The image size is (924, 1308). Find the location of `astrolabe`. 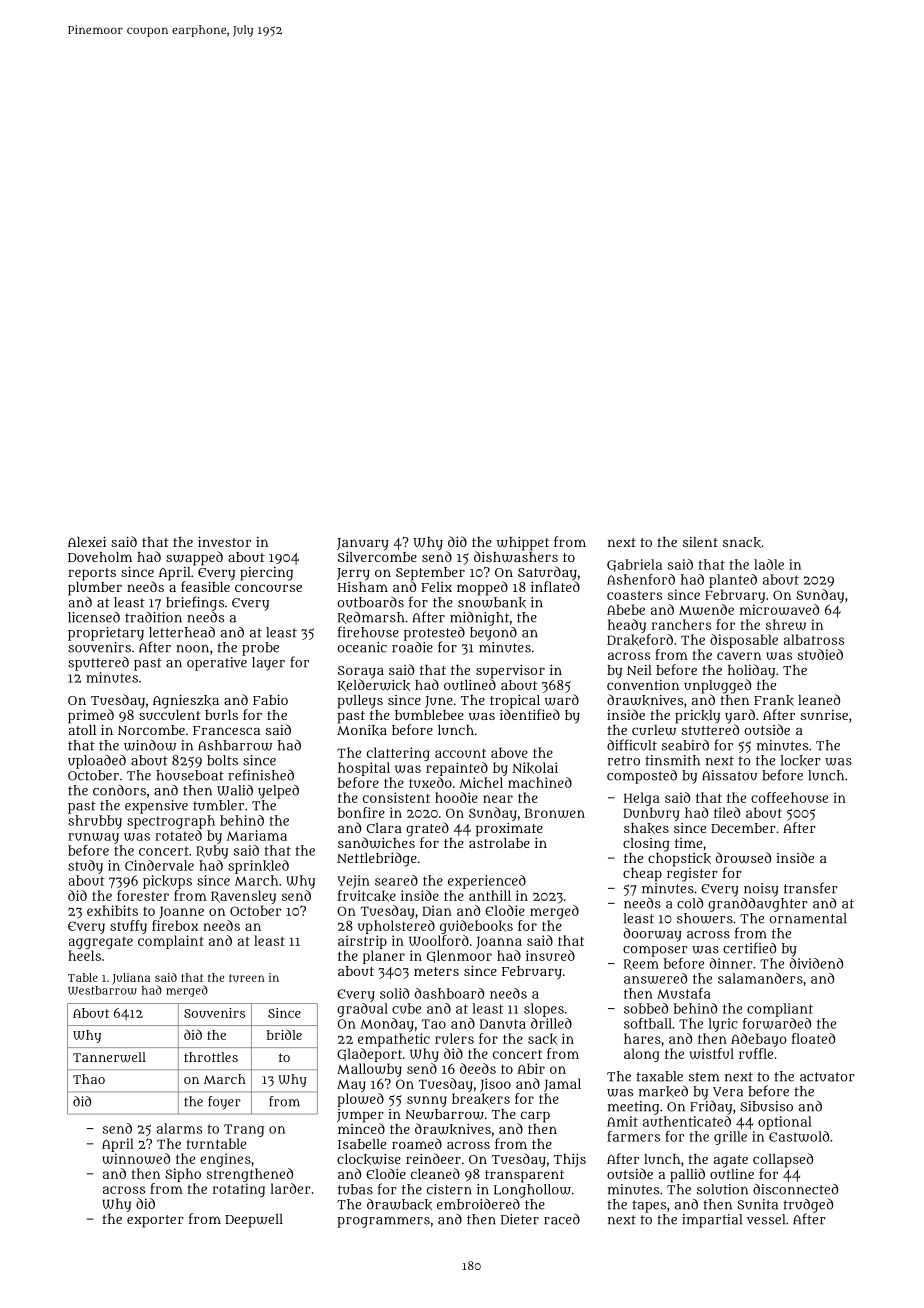

astrolabe is located at coordinates (499, 843).
